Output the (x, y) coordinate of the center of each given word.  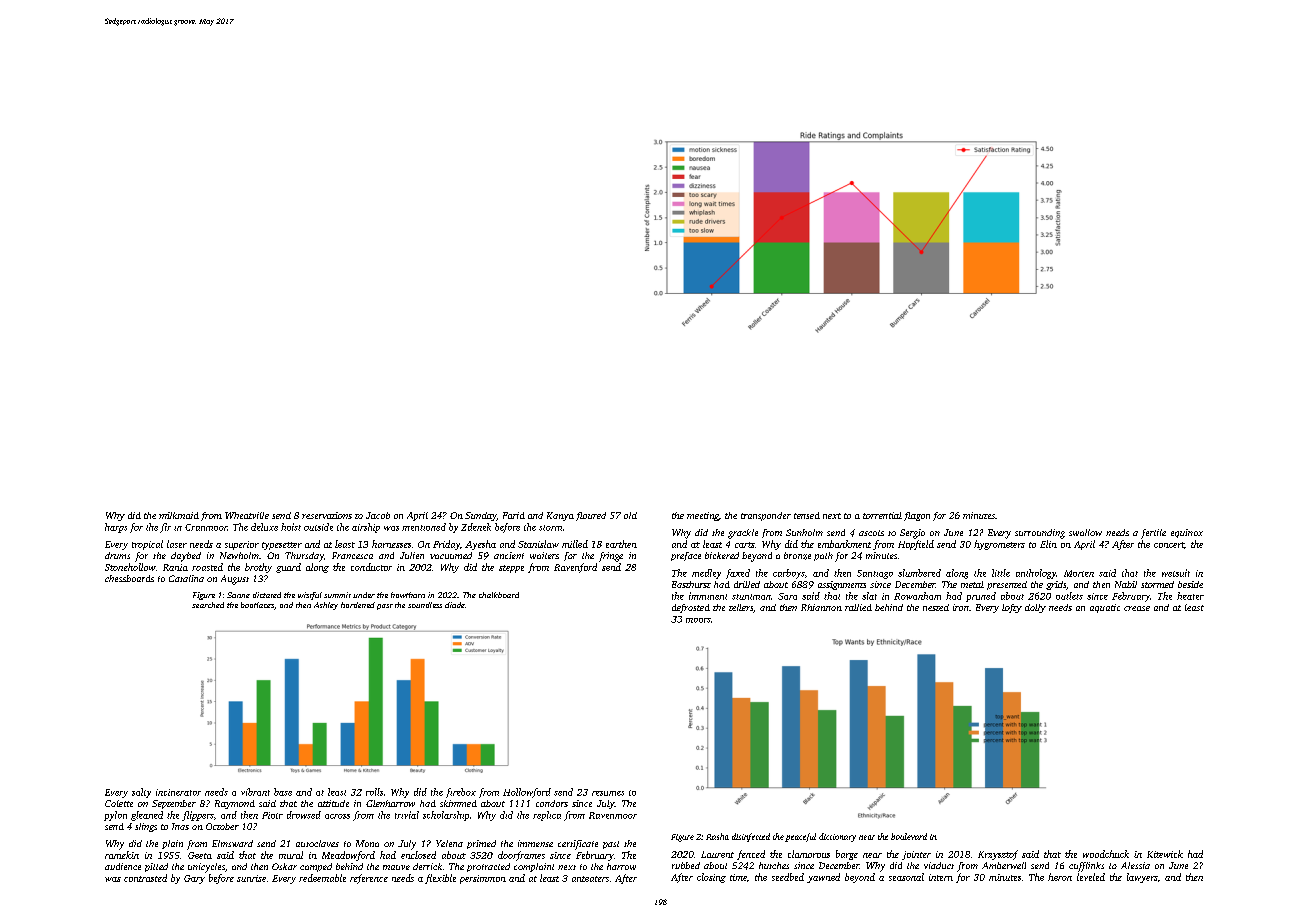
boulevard (909, 836)
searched (208, 605)
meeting (703, 516)
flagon (917, 516)
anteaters (590, 879)
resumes (608, 793)
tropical (147, 545)
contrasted (145, 878)
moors (698, 620)
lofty (1012, 608)
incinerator (178, 792)
